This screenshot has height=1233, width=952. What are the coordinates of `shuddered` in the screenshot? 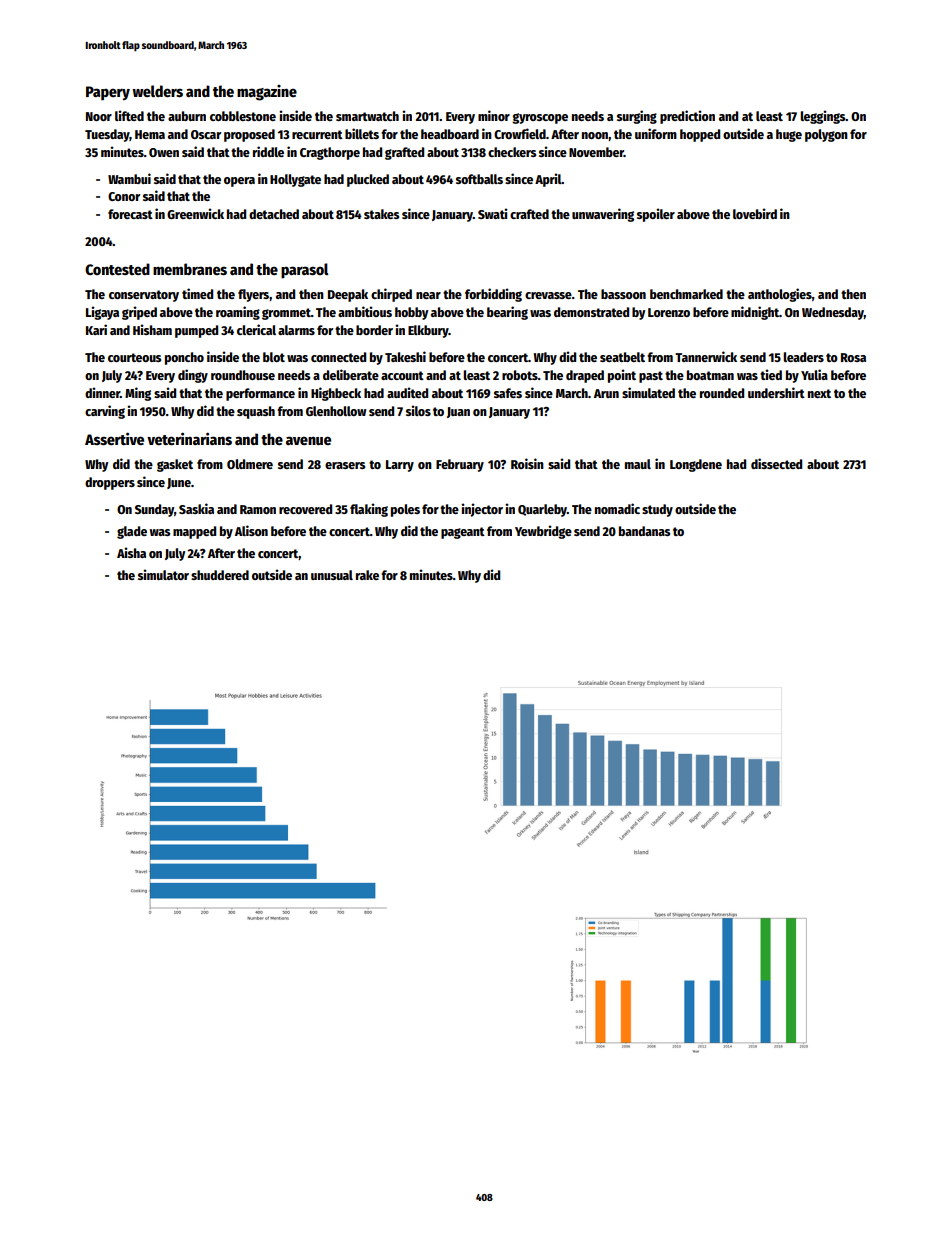 It's located at (220, 575).
